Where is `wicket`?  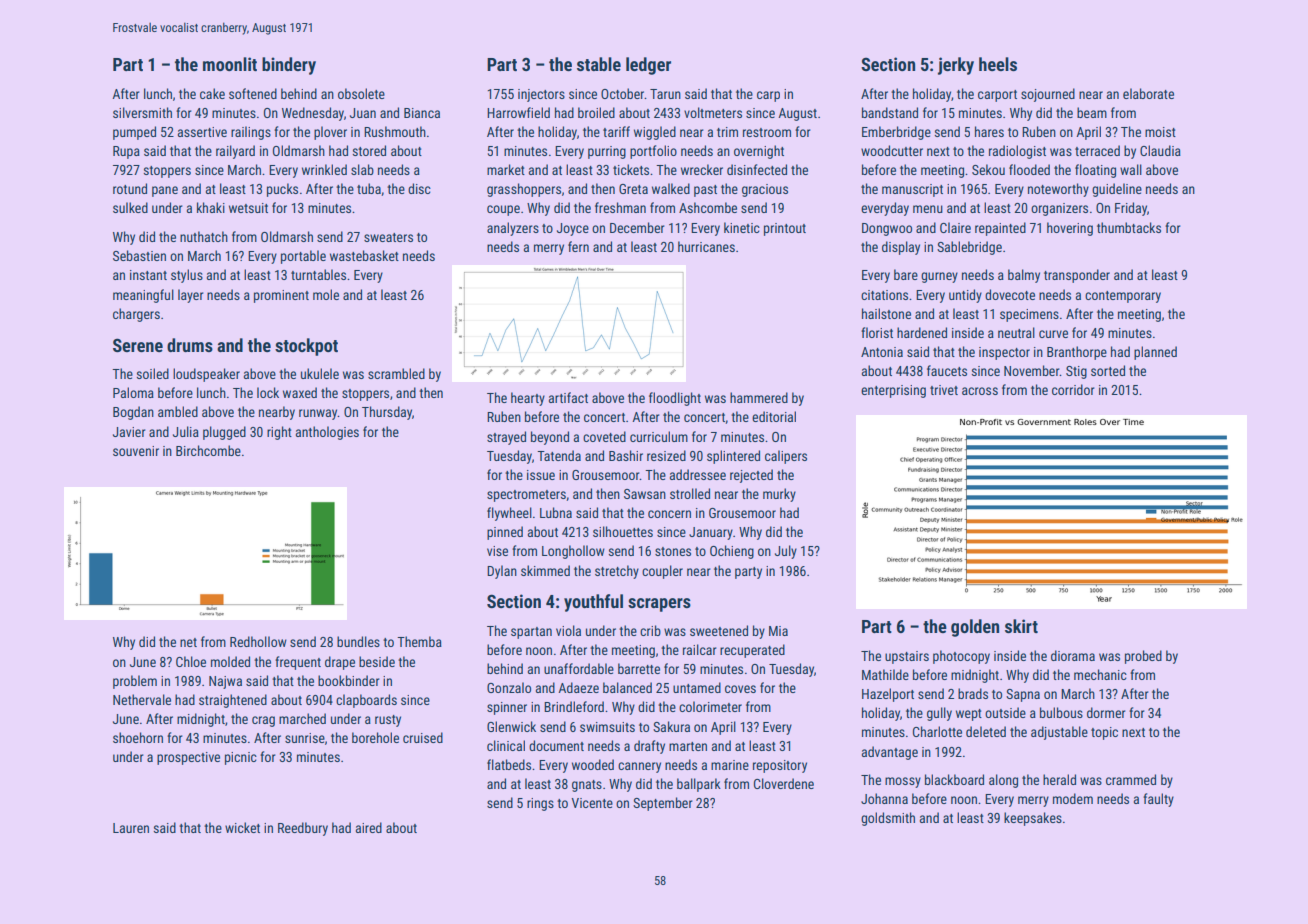
wicket is located at coordinates (242, 827).
